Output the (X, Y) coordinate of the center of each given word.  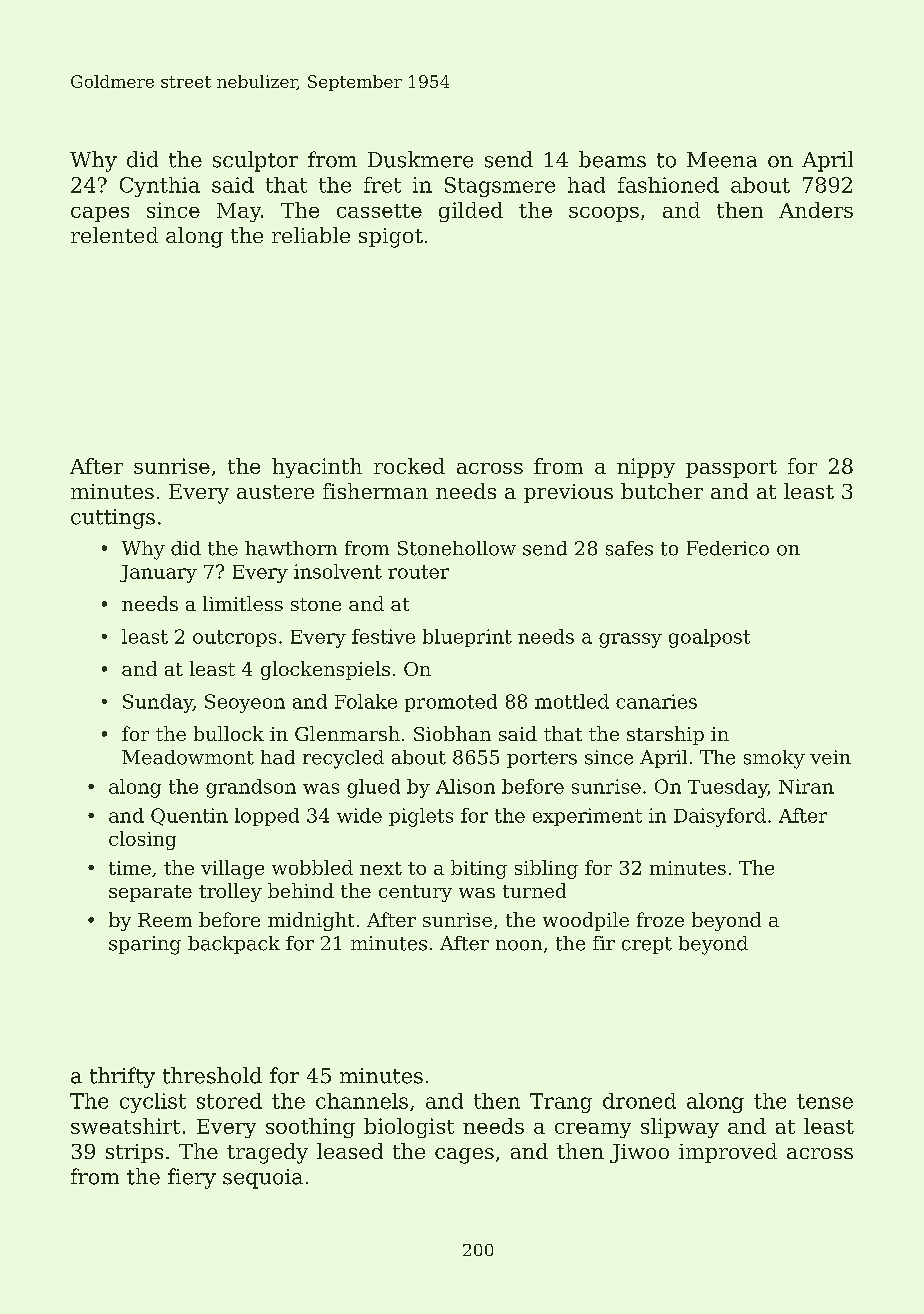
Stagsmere (500, 187)
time (130, 868)
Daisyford (720, 817)
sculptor (255, 161)
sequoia (263, 1179)
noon (519, 945)
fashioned (668, 185)
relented (114, 235)
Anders (816, 210)
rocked (409, 466)
